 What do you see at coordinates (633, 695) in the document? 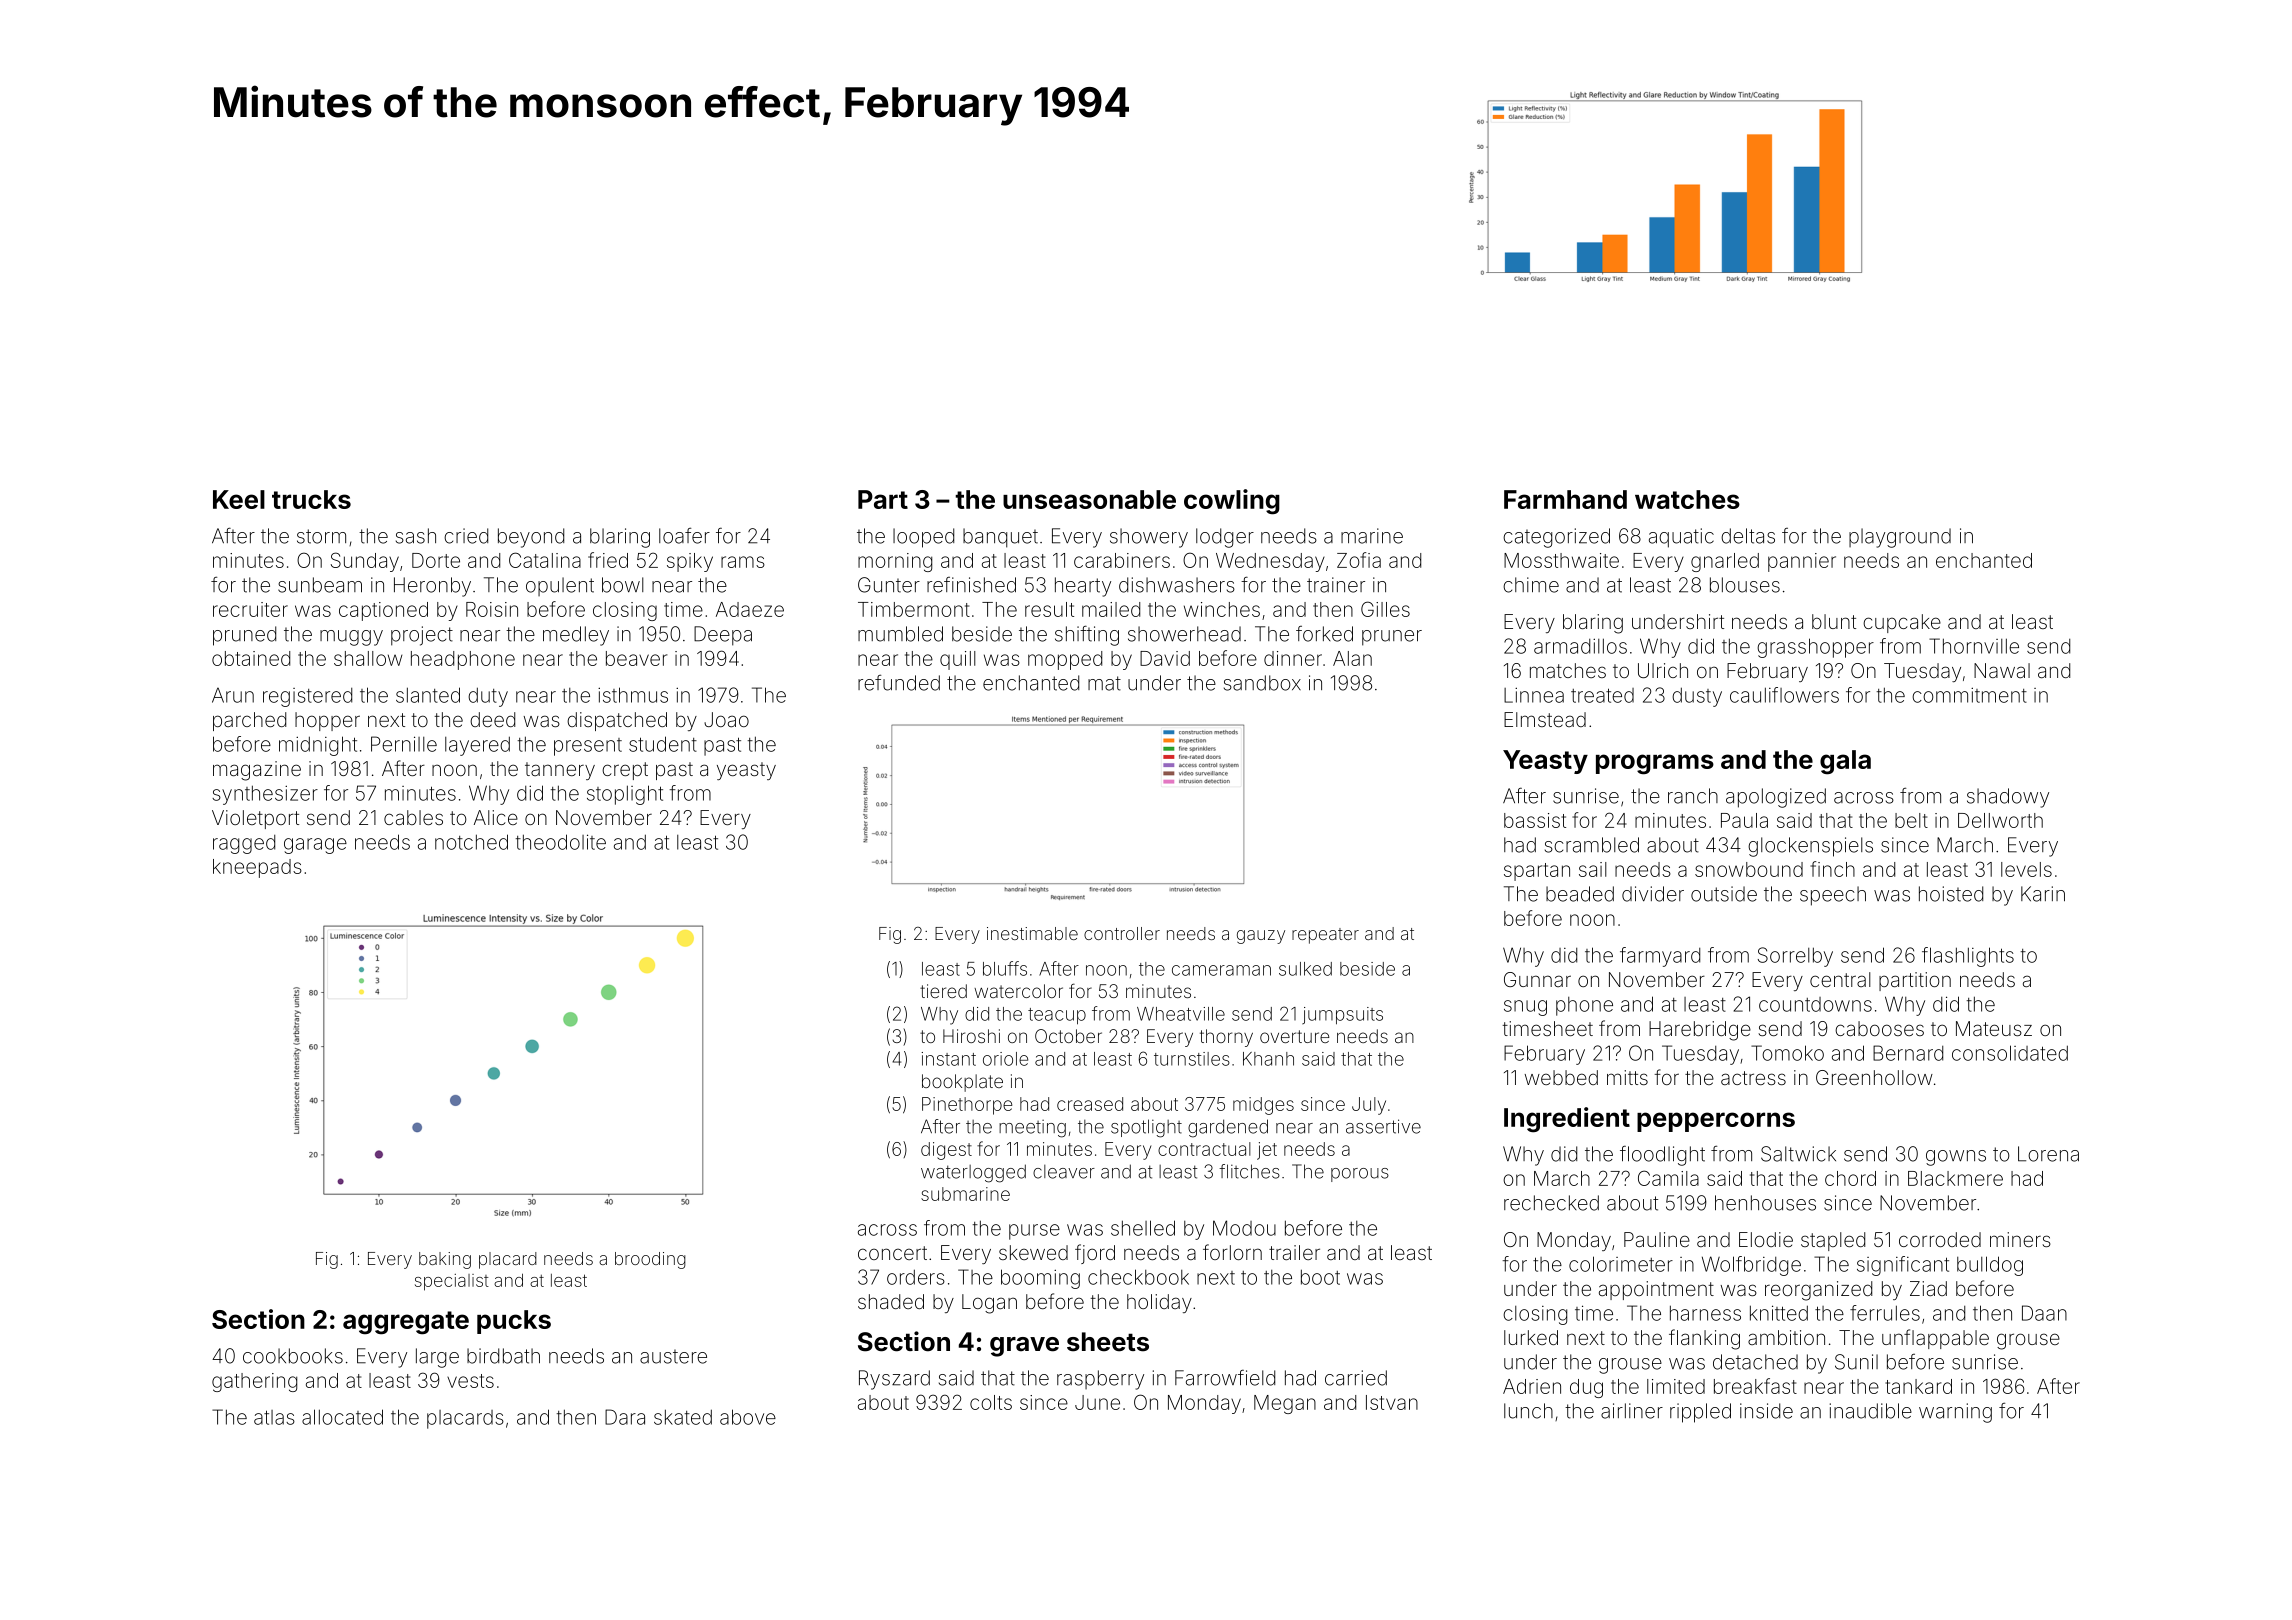
I see `isthmus` at bounding box center [633, 695].
